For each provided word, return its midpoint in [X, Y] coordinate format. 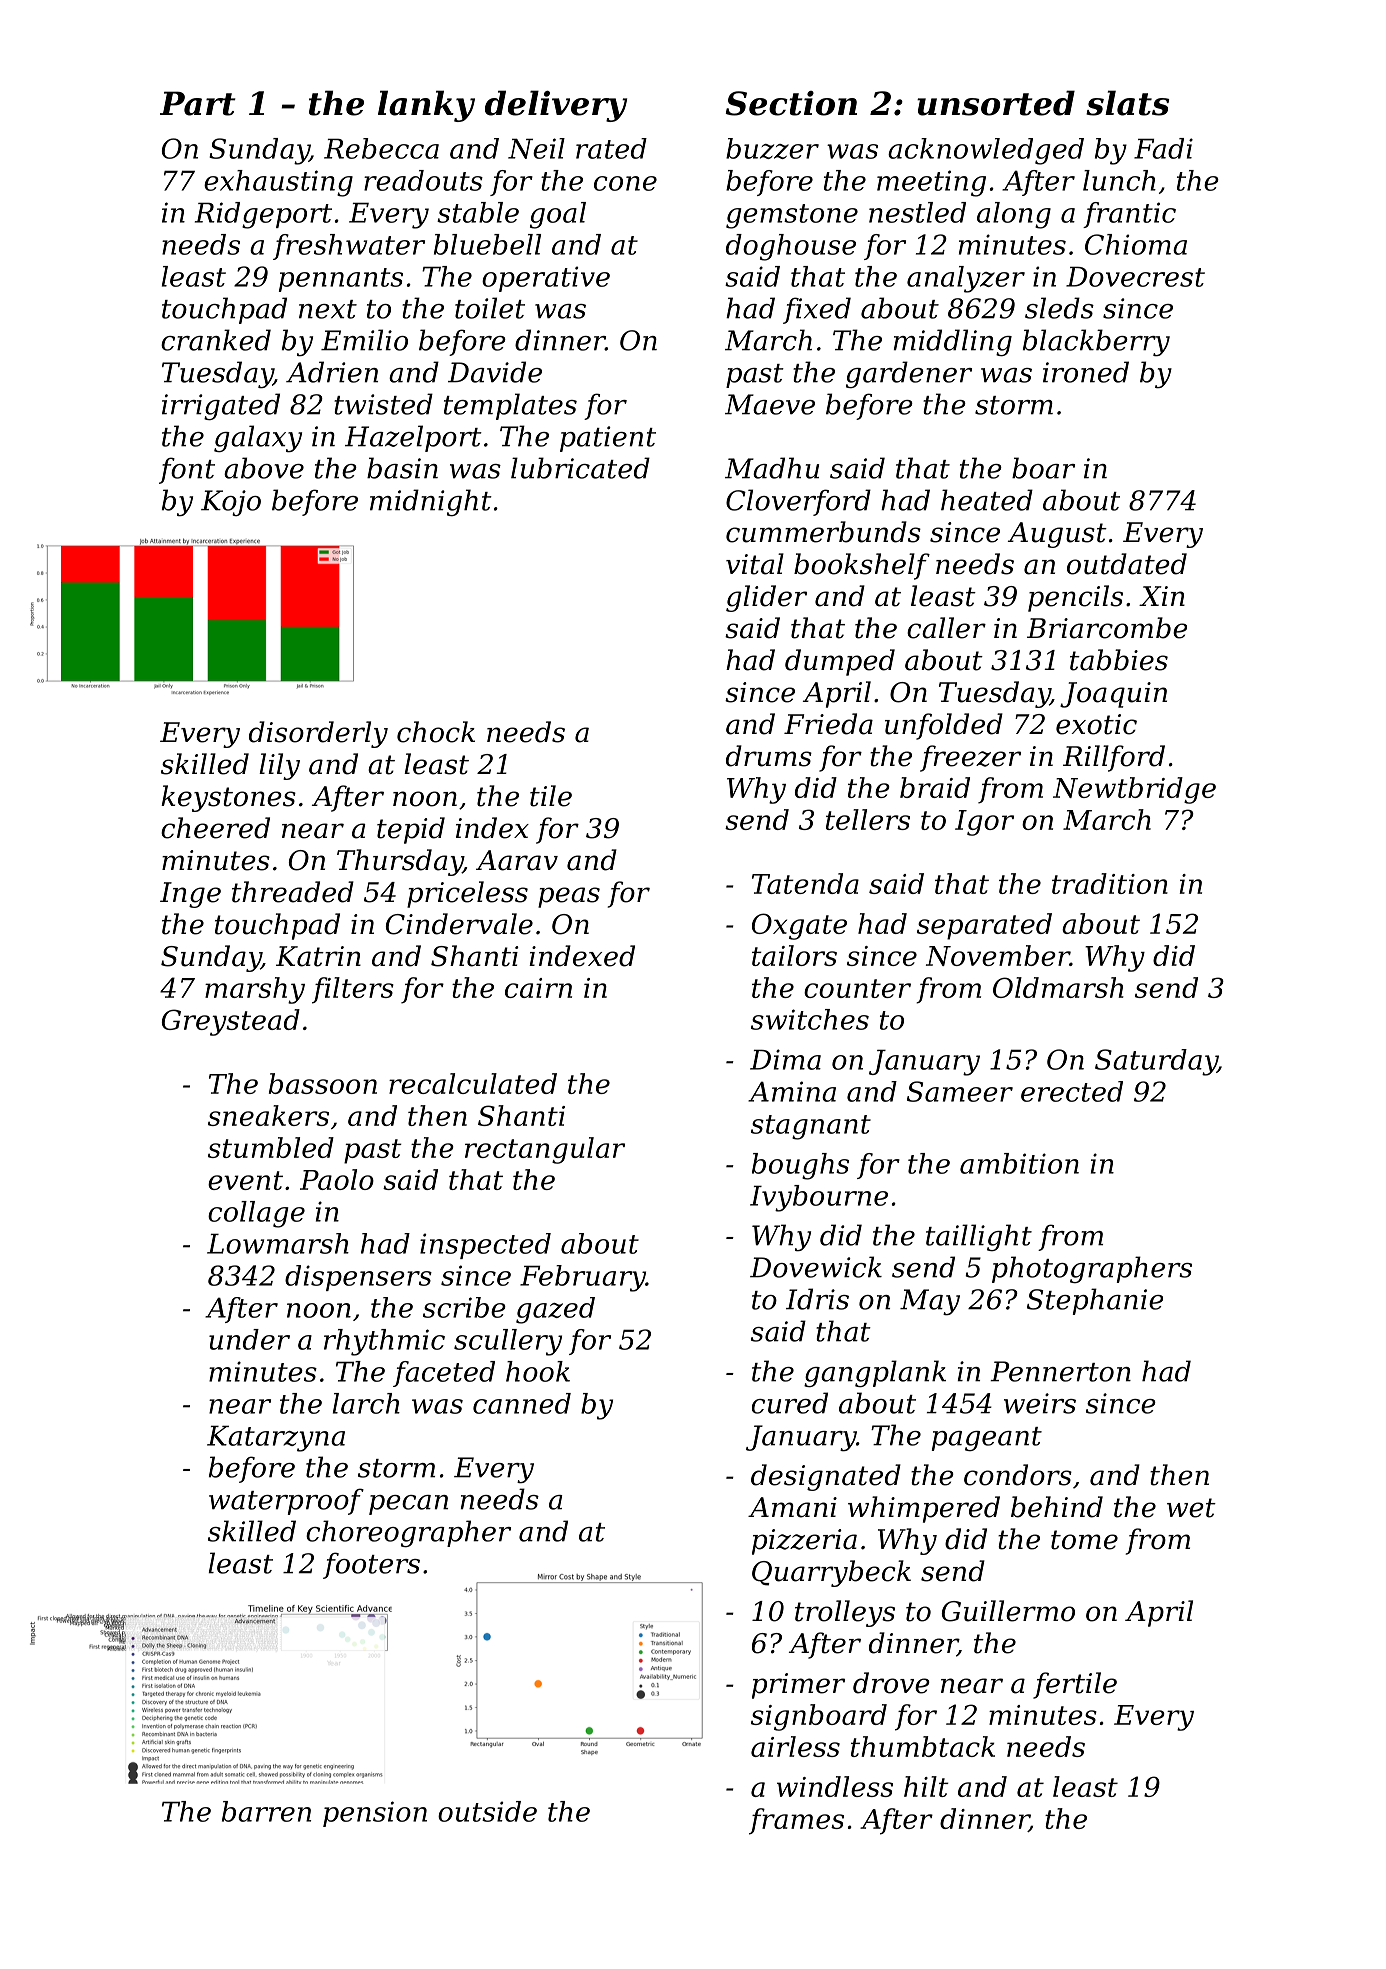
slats [1127, 103]
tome [1084, 1540]
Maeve [770, 404]
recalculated [473, 1083]
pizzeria [804, 1542]
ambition [1019, 1163]
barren [266, 1811]
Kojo [231, 503]
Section [791, 103]
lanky [426, 106]
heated [987, 500]
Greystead [231, 1022]
